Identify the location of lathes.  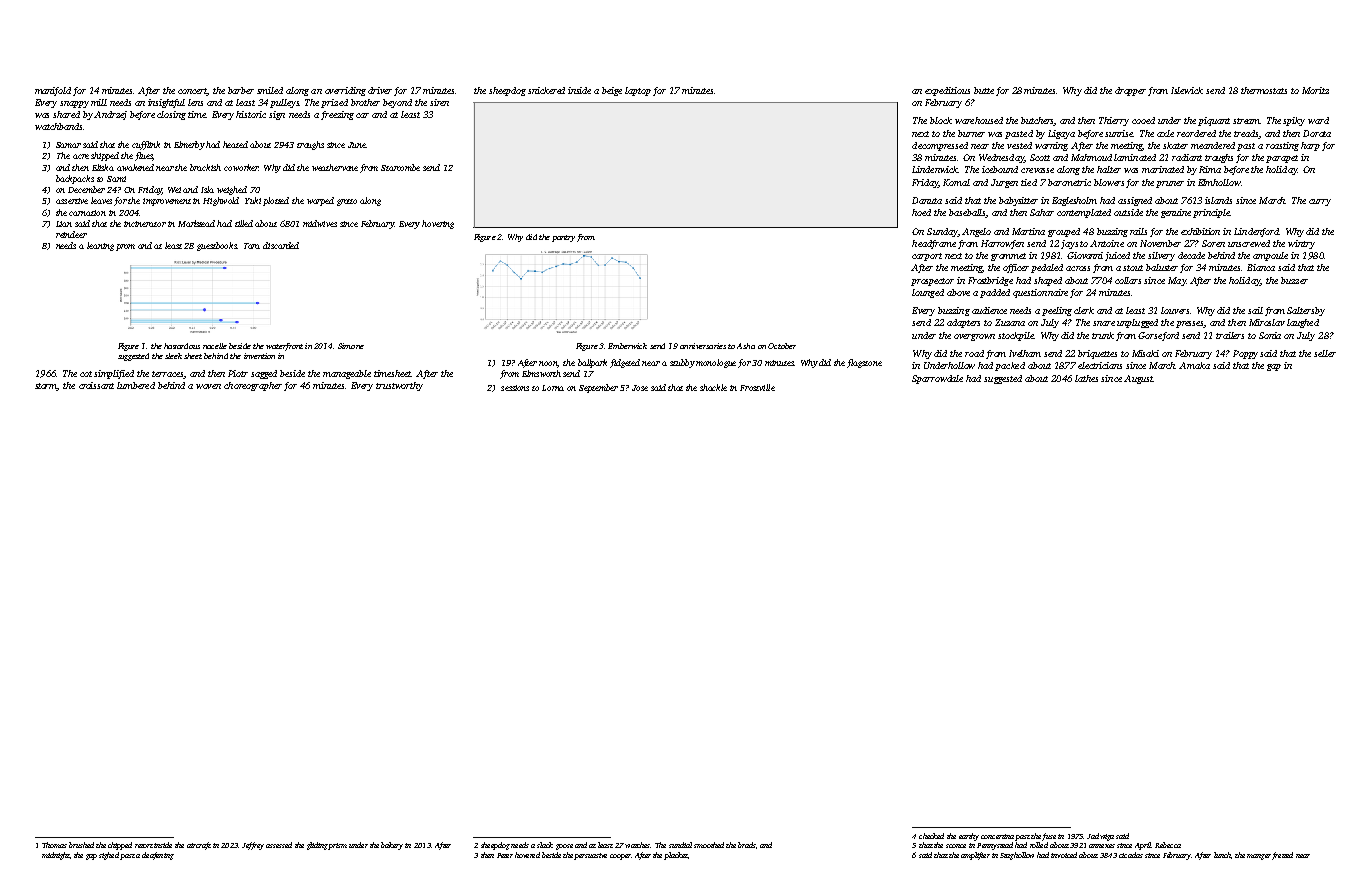
(1086, 378).
